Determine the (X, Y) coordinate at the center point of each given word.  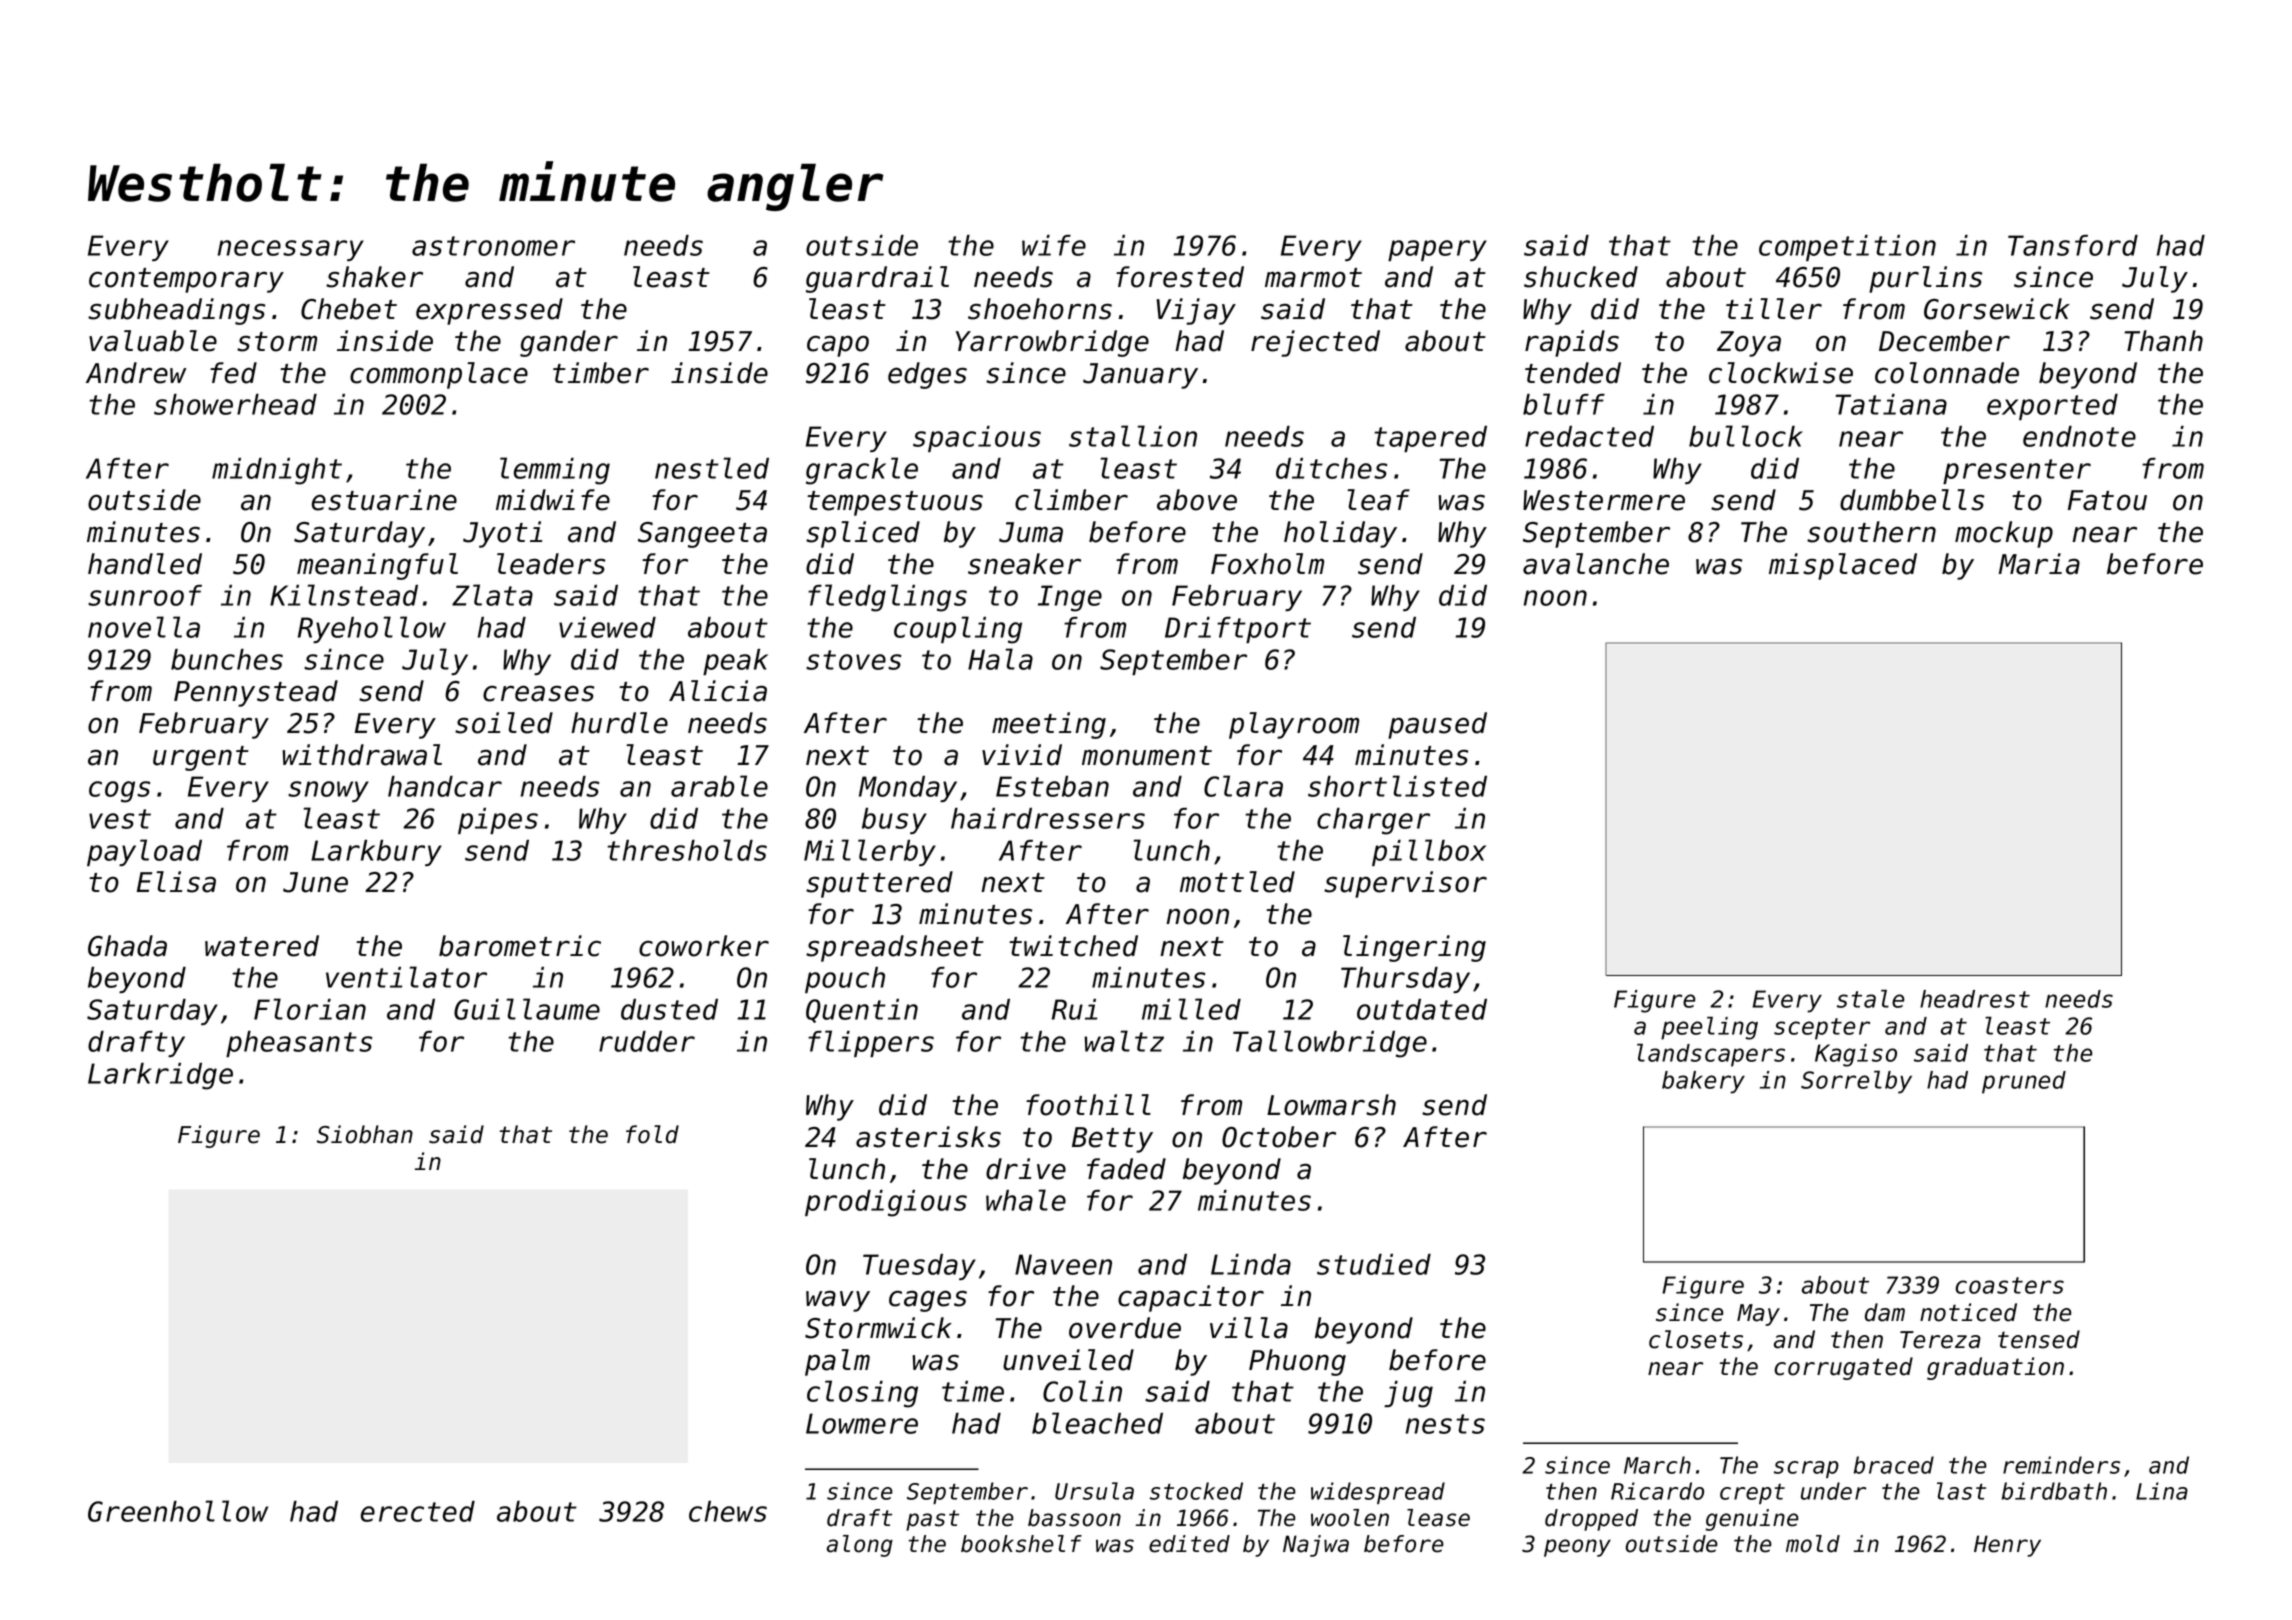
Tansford (2073, 245)
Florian (310, 1009)
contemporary (186, 280)
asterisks (928, 1137)
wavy (838, 1301)
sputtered (879, 884)
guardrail (877, 279)
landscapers (1711, 1055)
